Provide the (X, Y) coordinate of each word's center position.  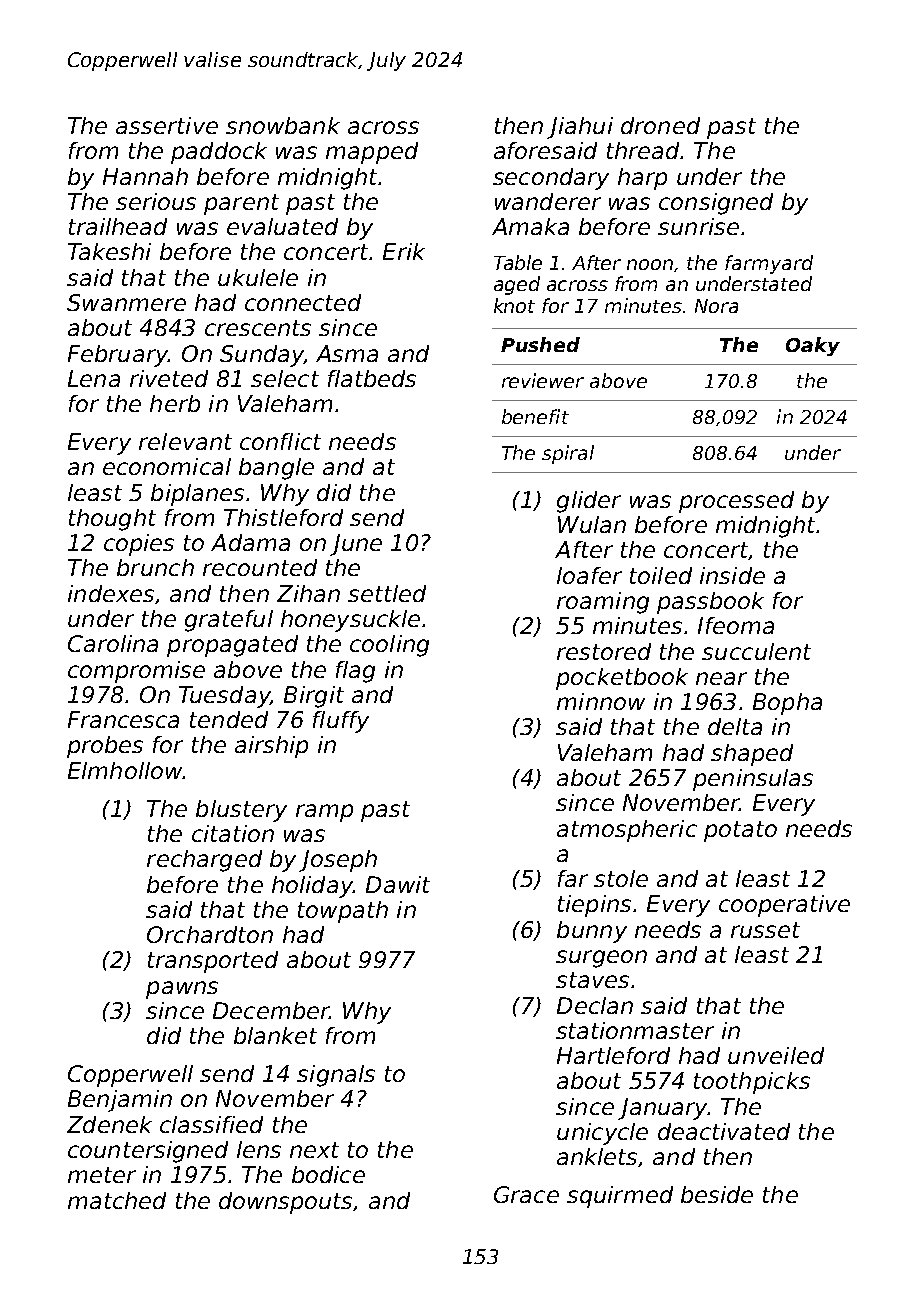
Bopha (787, 704)
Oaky (813, 346)
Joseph (338, 861)
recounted (260, 567)
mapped (372, 153)
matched (117, 1200)
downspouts (285, 1203)
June (356, 545)
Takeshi (109, 251)
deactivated (724, 1131)
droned (660, 125)
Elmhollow (125, 770)
